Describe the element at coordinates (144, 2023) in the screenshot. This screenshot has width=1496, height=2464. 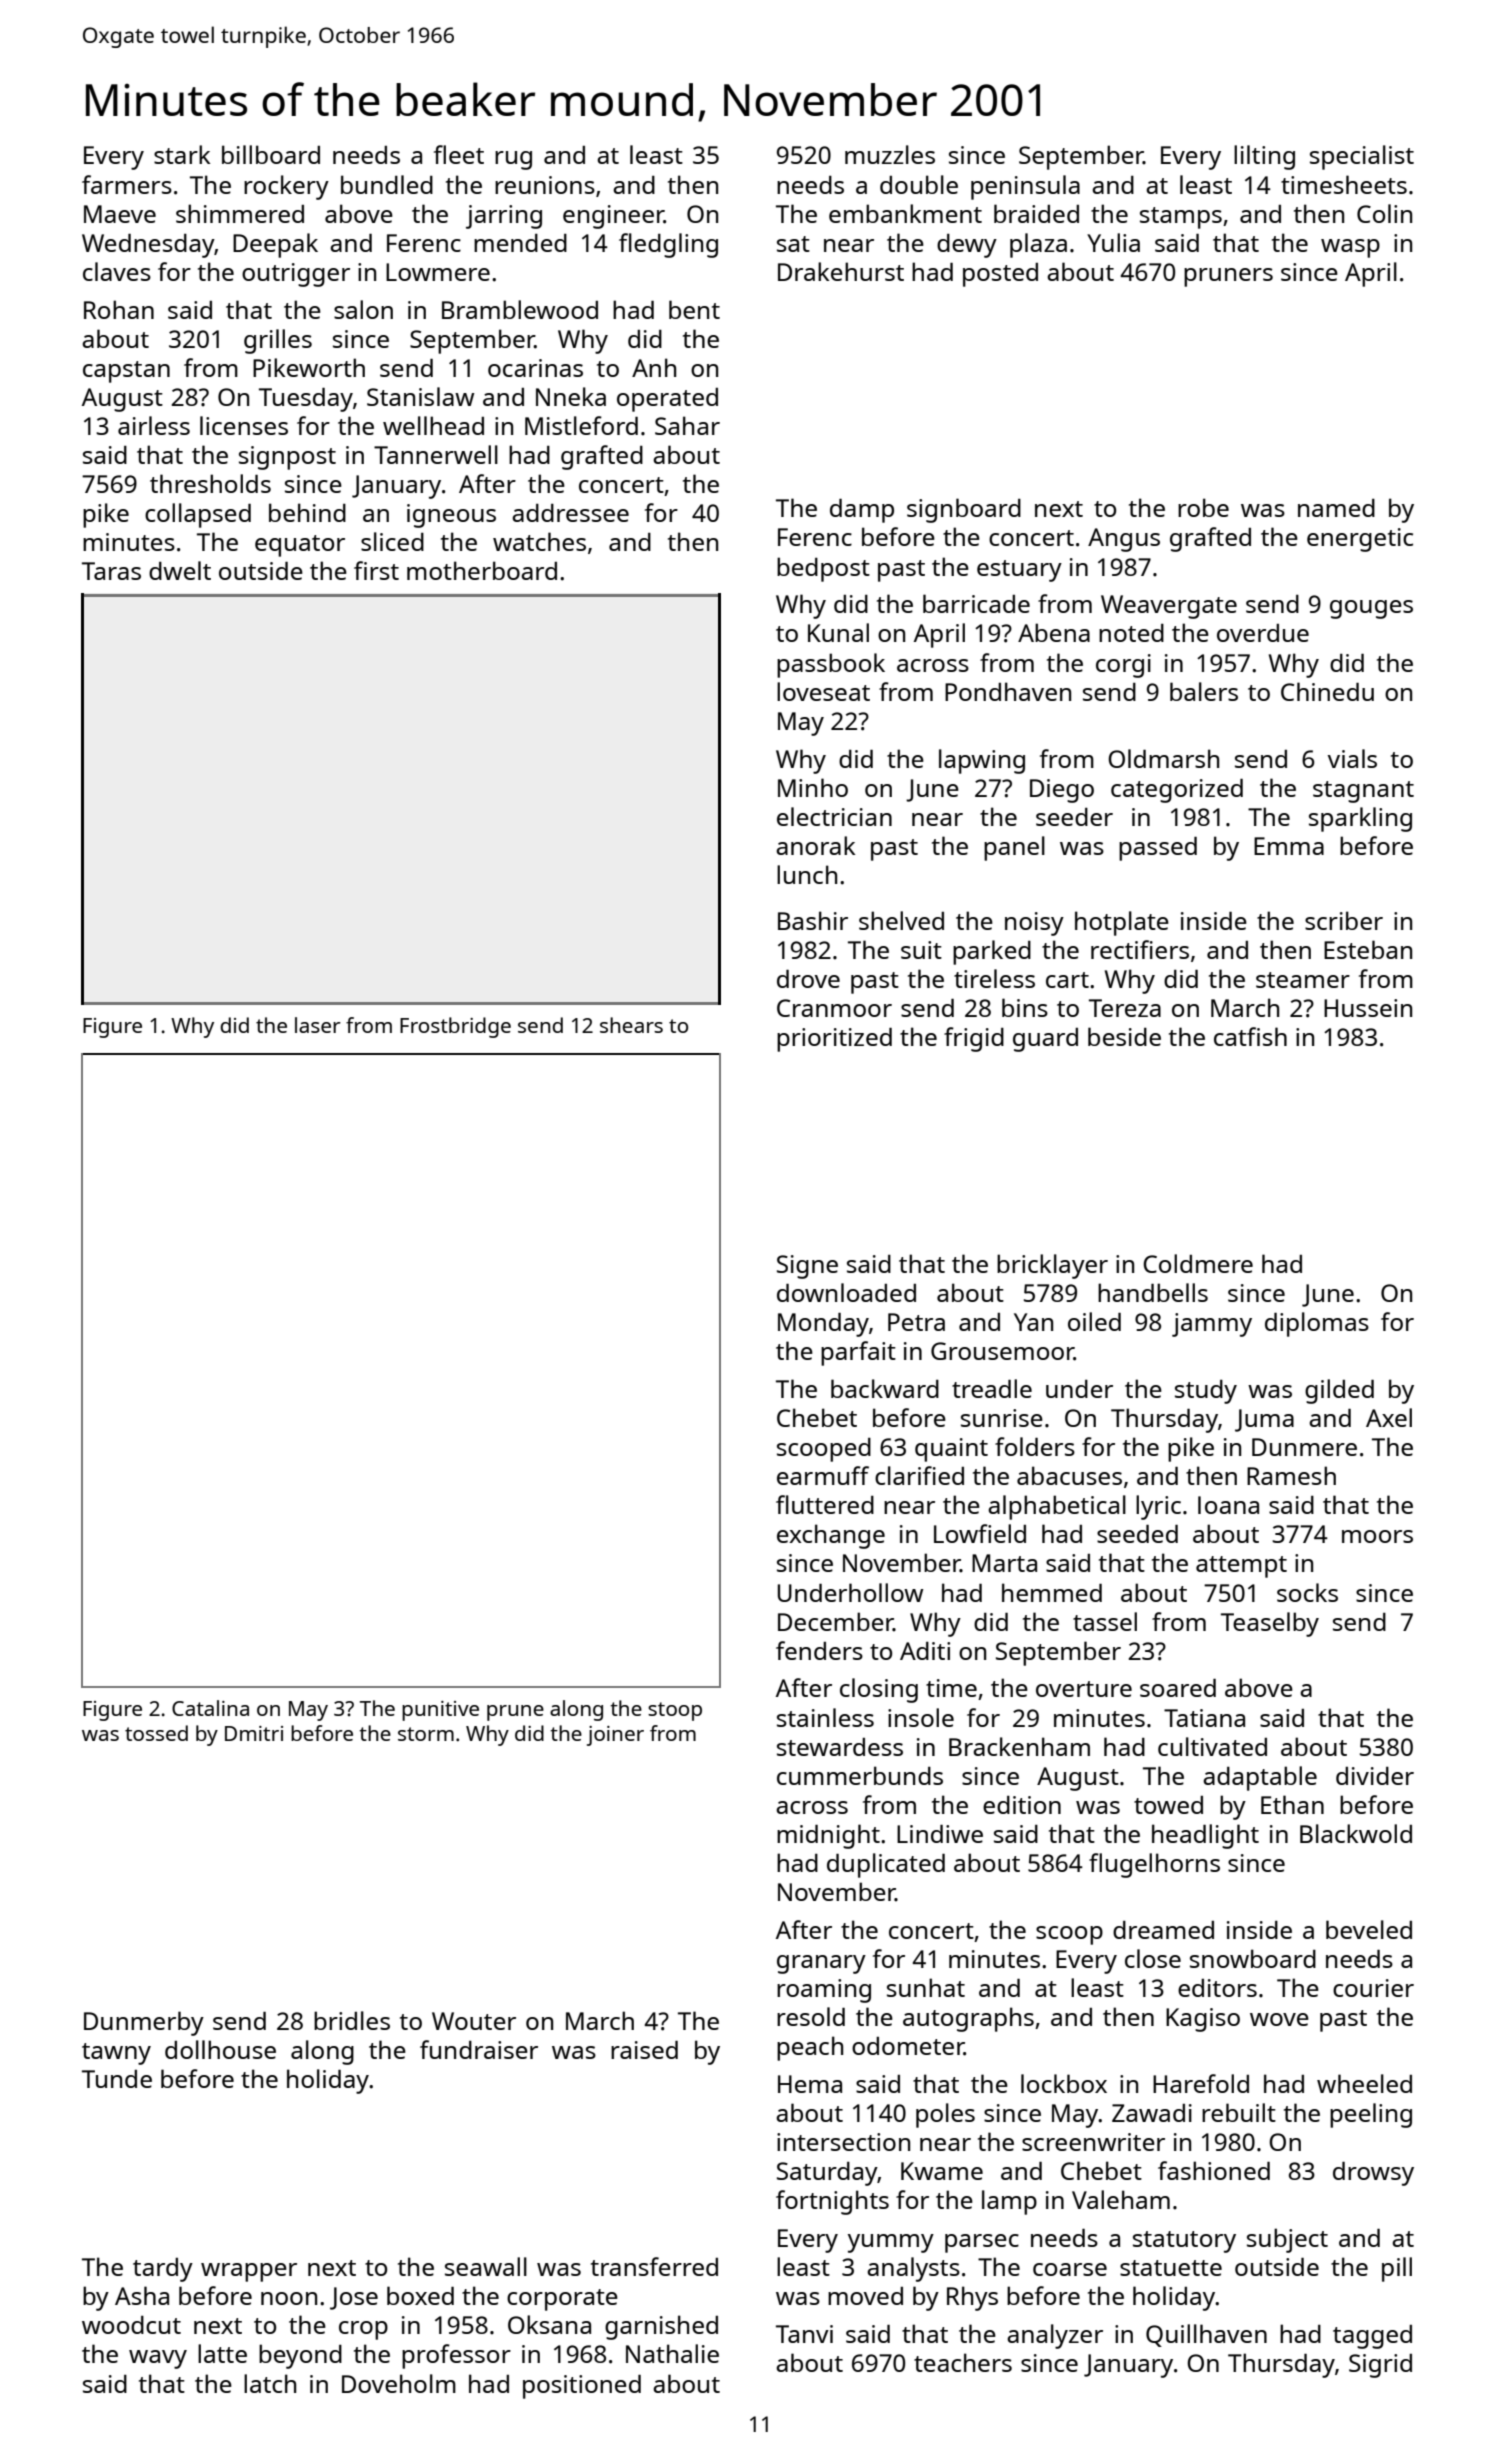
I see `Dunmerby` at that location.
